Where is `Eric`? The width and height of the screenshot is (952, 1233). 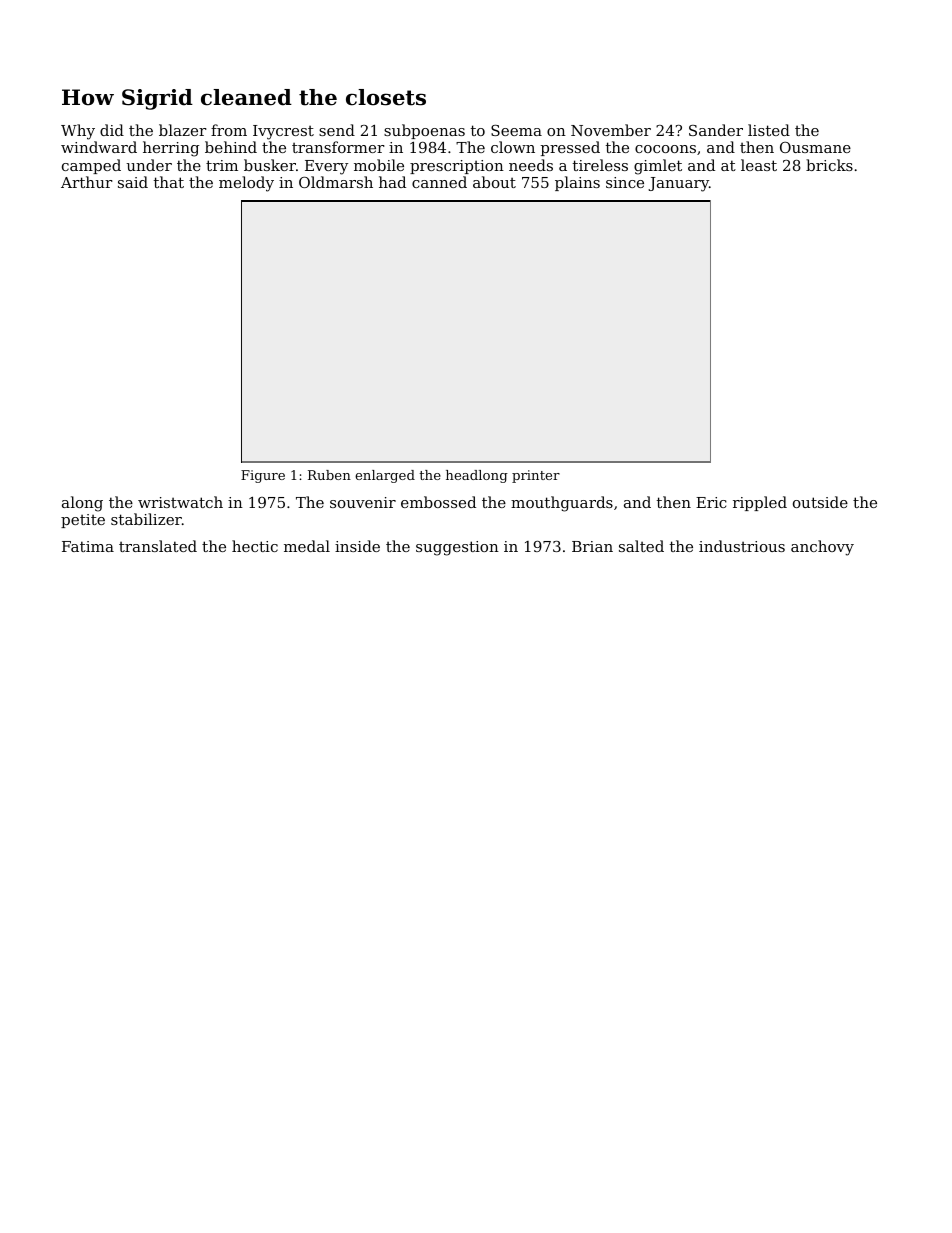 Eric is located at coordinates (711, 502).
